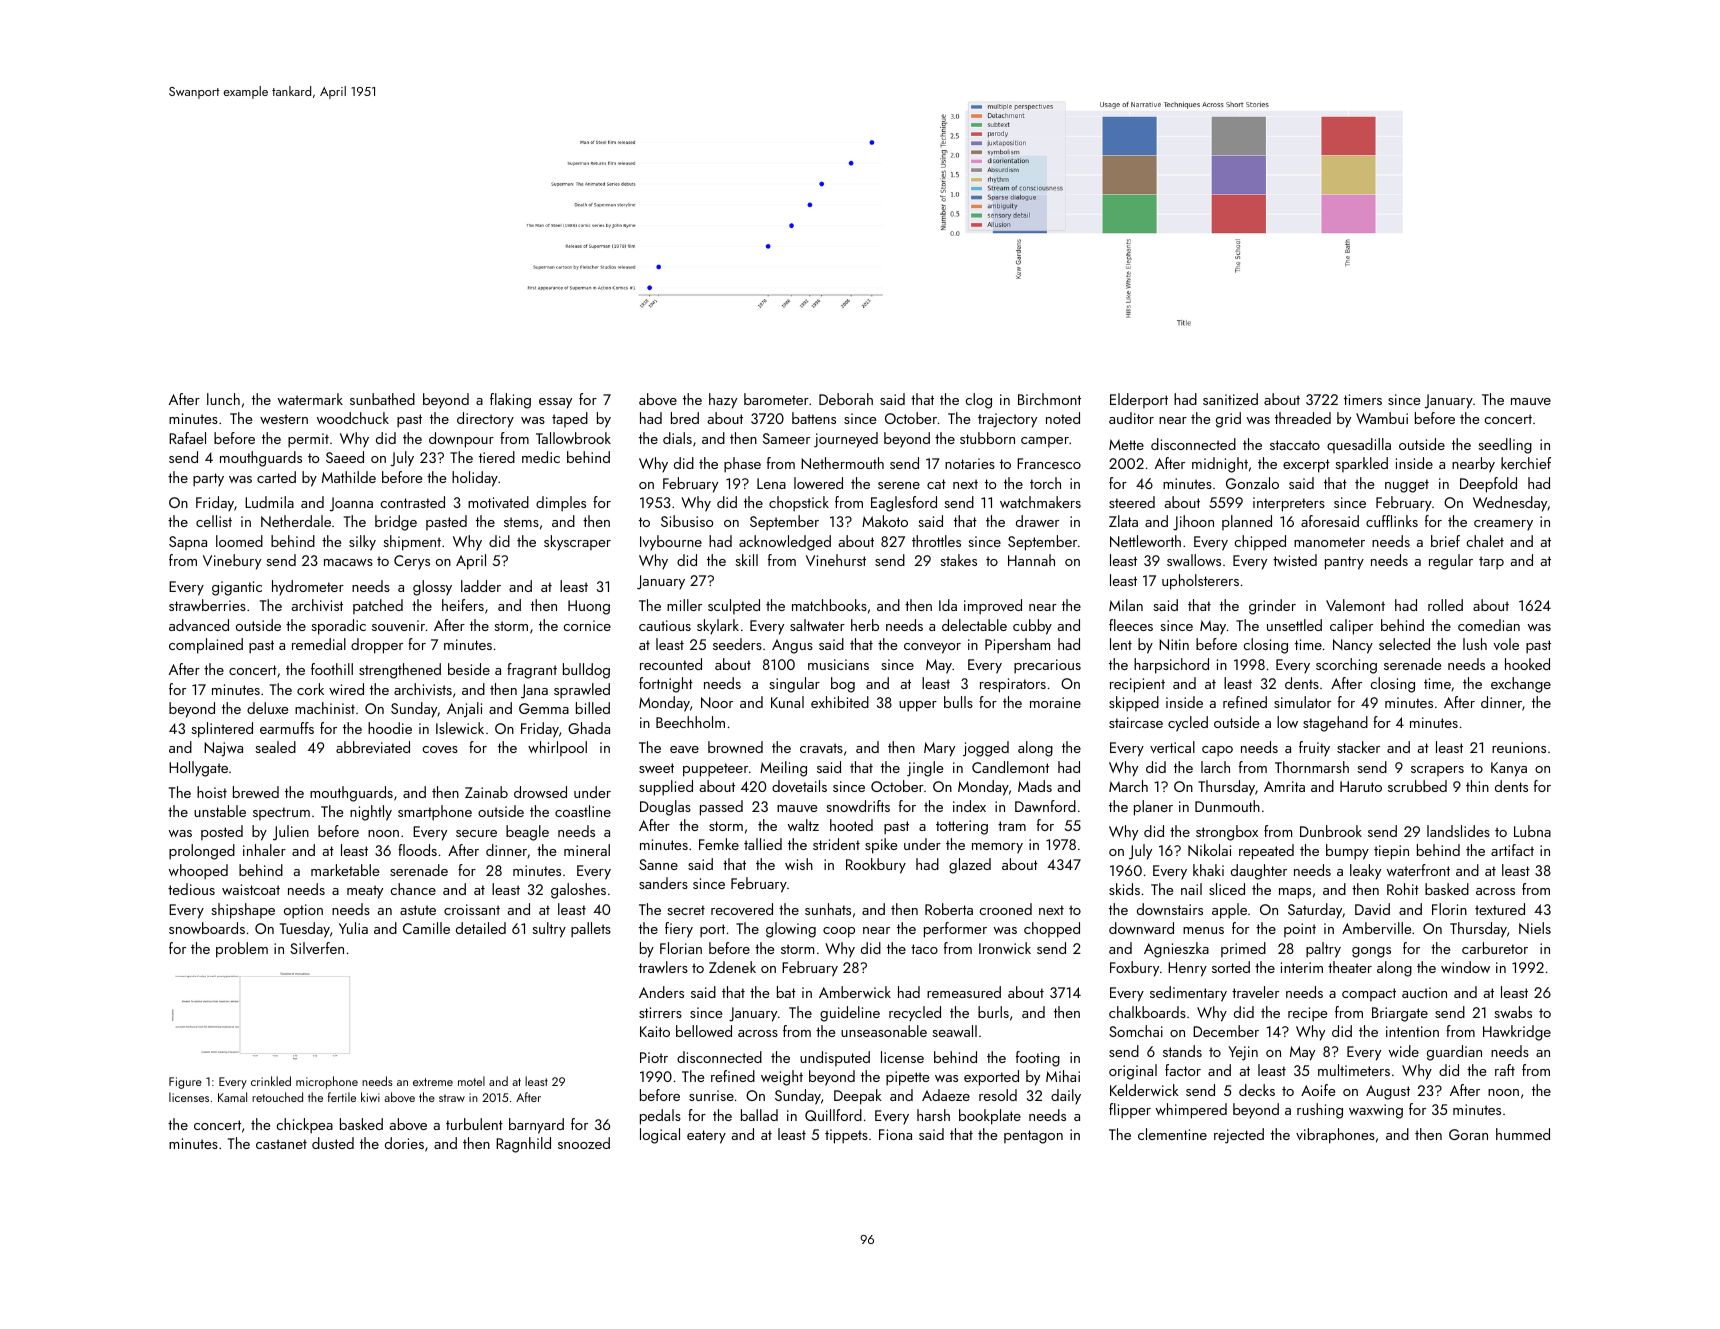 This document has height=1329, width=1720. Describe the element at coordinates (510, 401) in the document. I see `flaking` at that location.
